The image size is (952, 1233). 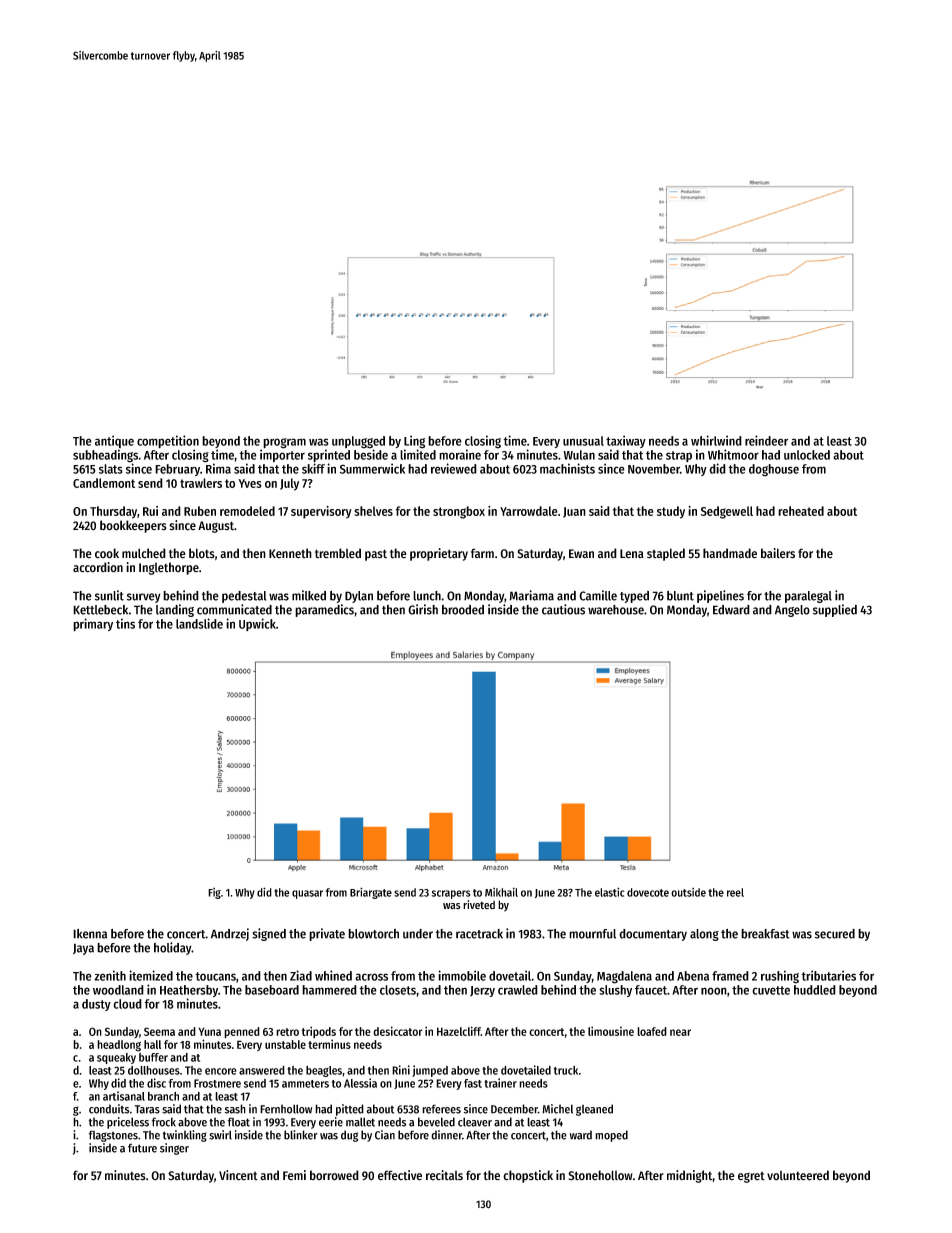 What do you see at coordinates (125, 623) in the document?
I see `tins` at bounding box center [125, 623].
